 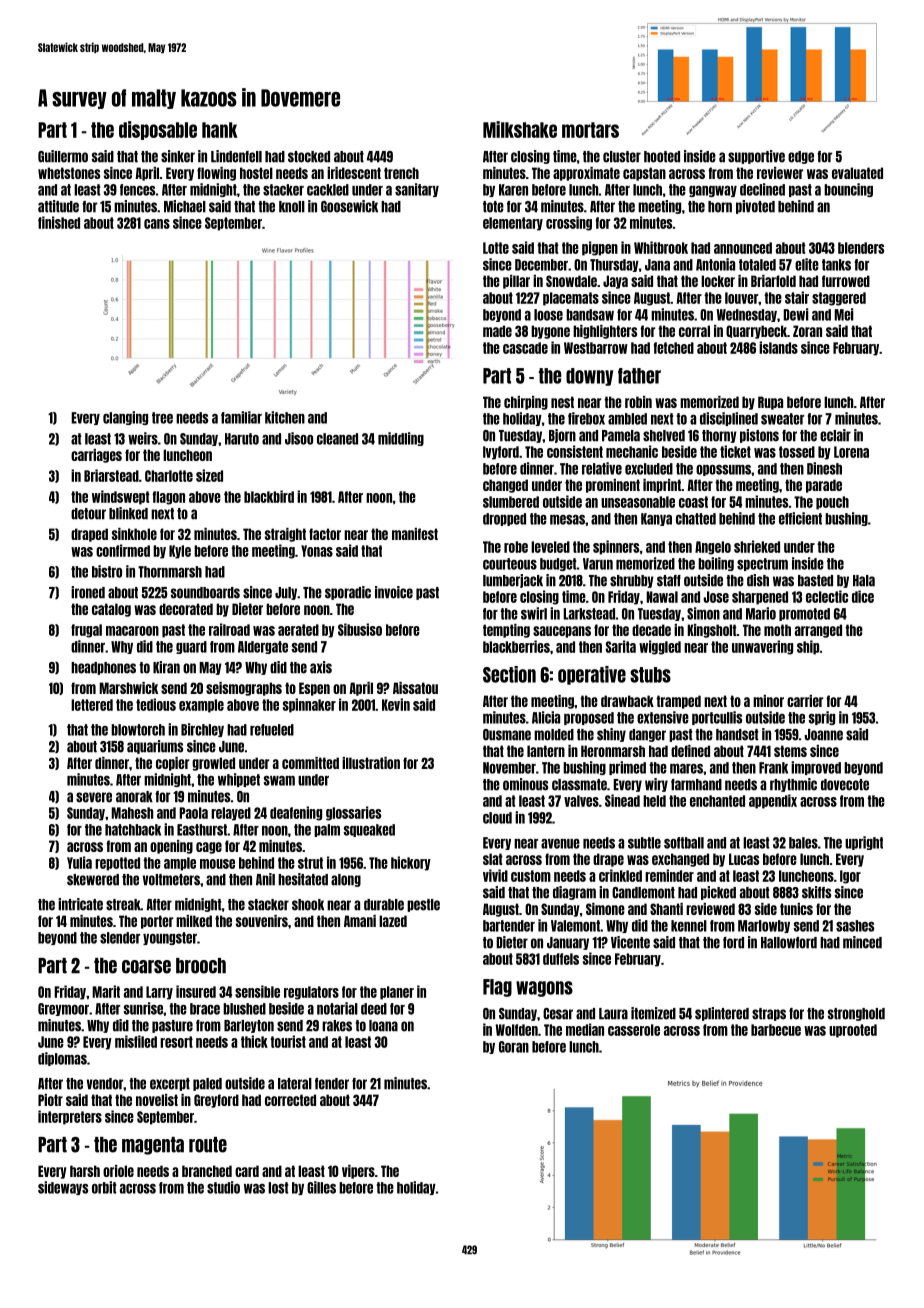 I want to click on branched, so click(x=207, y=1171).
